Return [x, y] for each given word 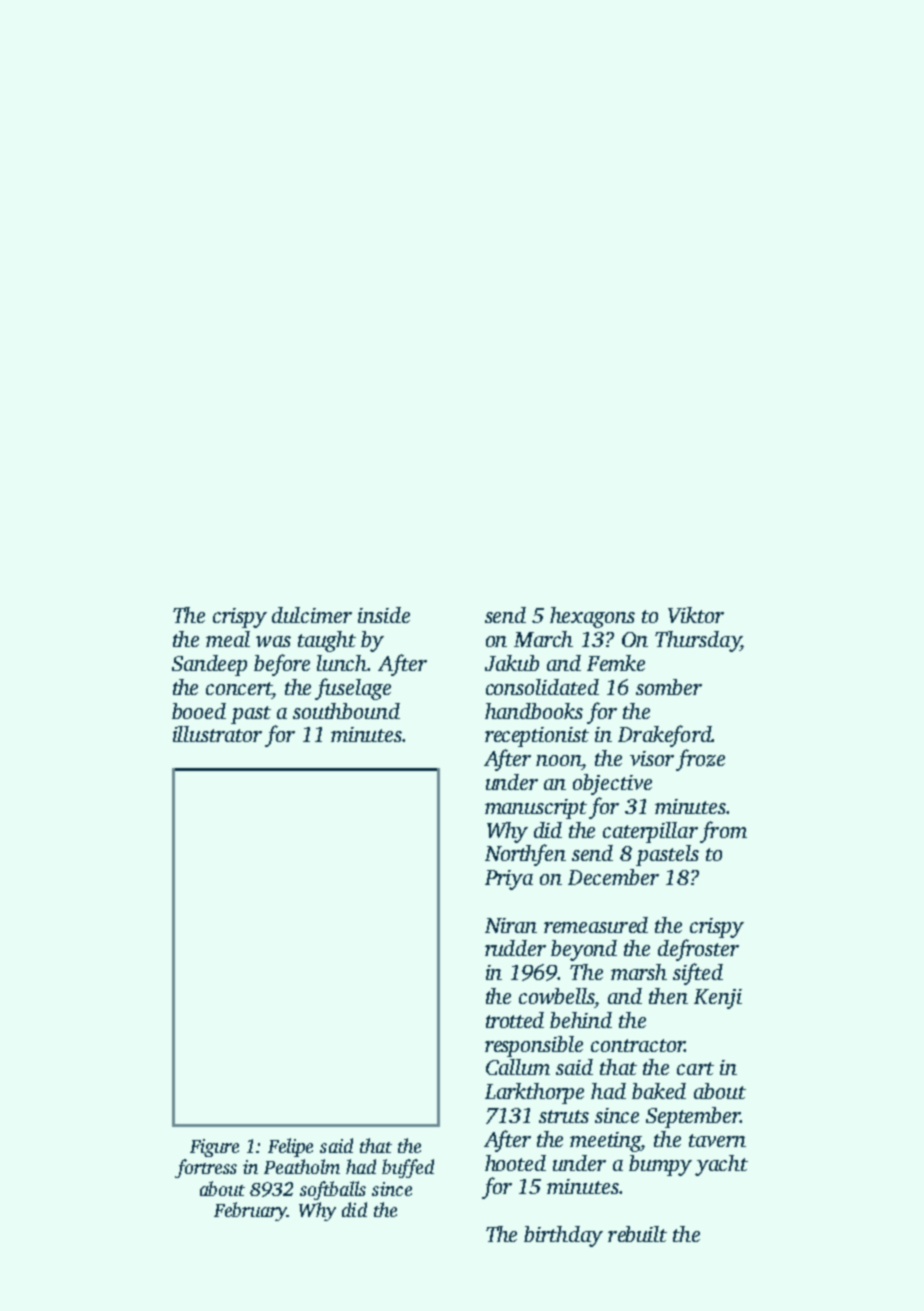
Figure [214, 1148]
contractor [638, 1045]
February [250, 1211]
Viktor [696, 615]
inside [384, 615]
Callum [518, 1067]
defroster [698, 950]
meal [228, 639]
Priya [509, 880]
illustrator [217, 734]
